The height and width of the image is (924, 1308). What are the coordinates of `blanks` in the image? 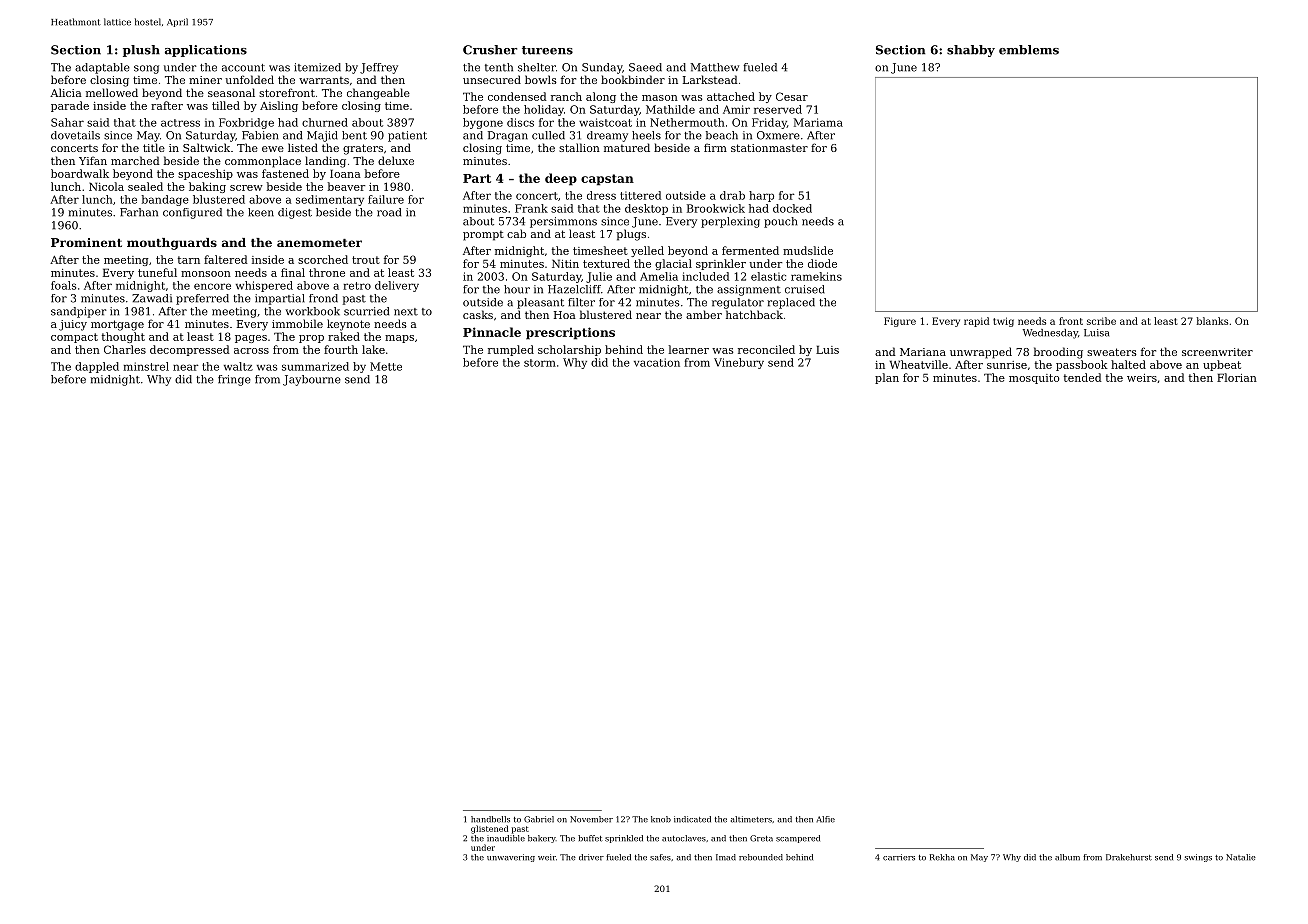 It's located at (1212, 321).
